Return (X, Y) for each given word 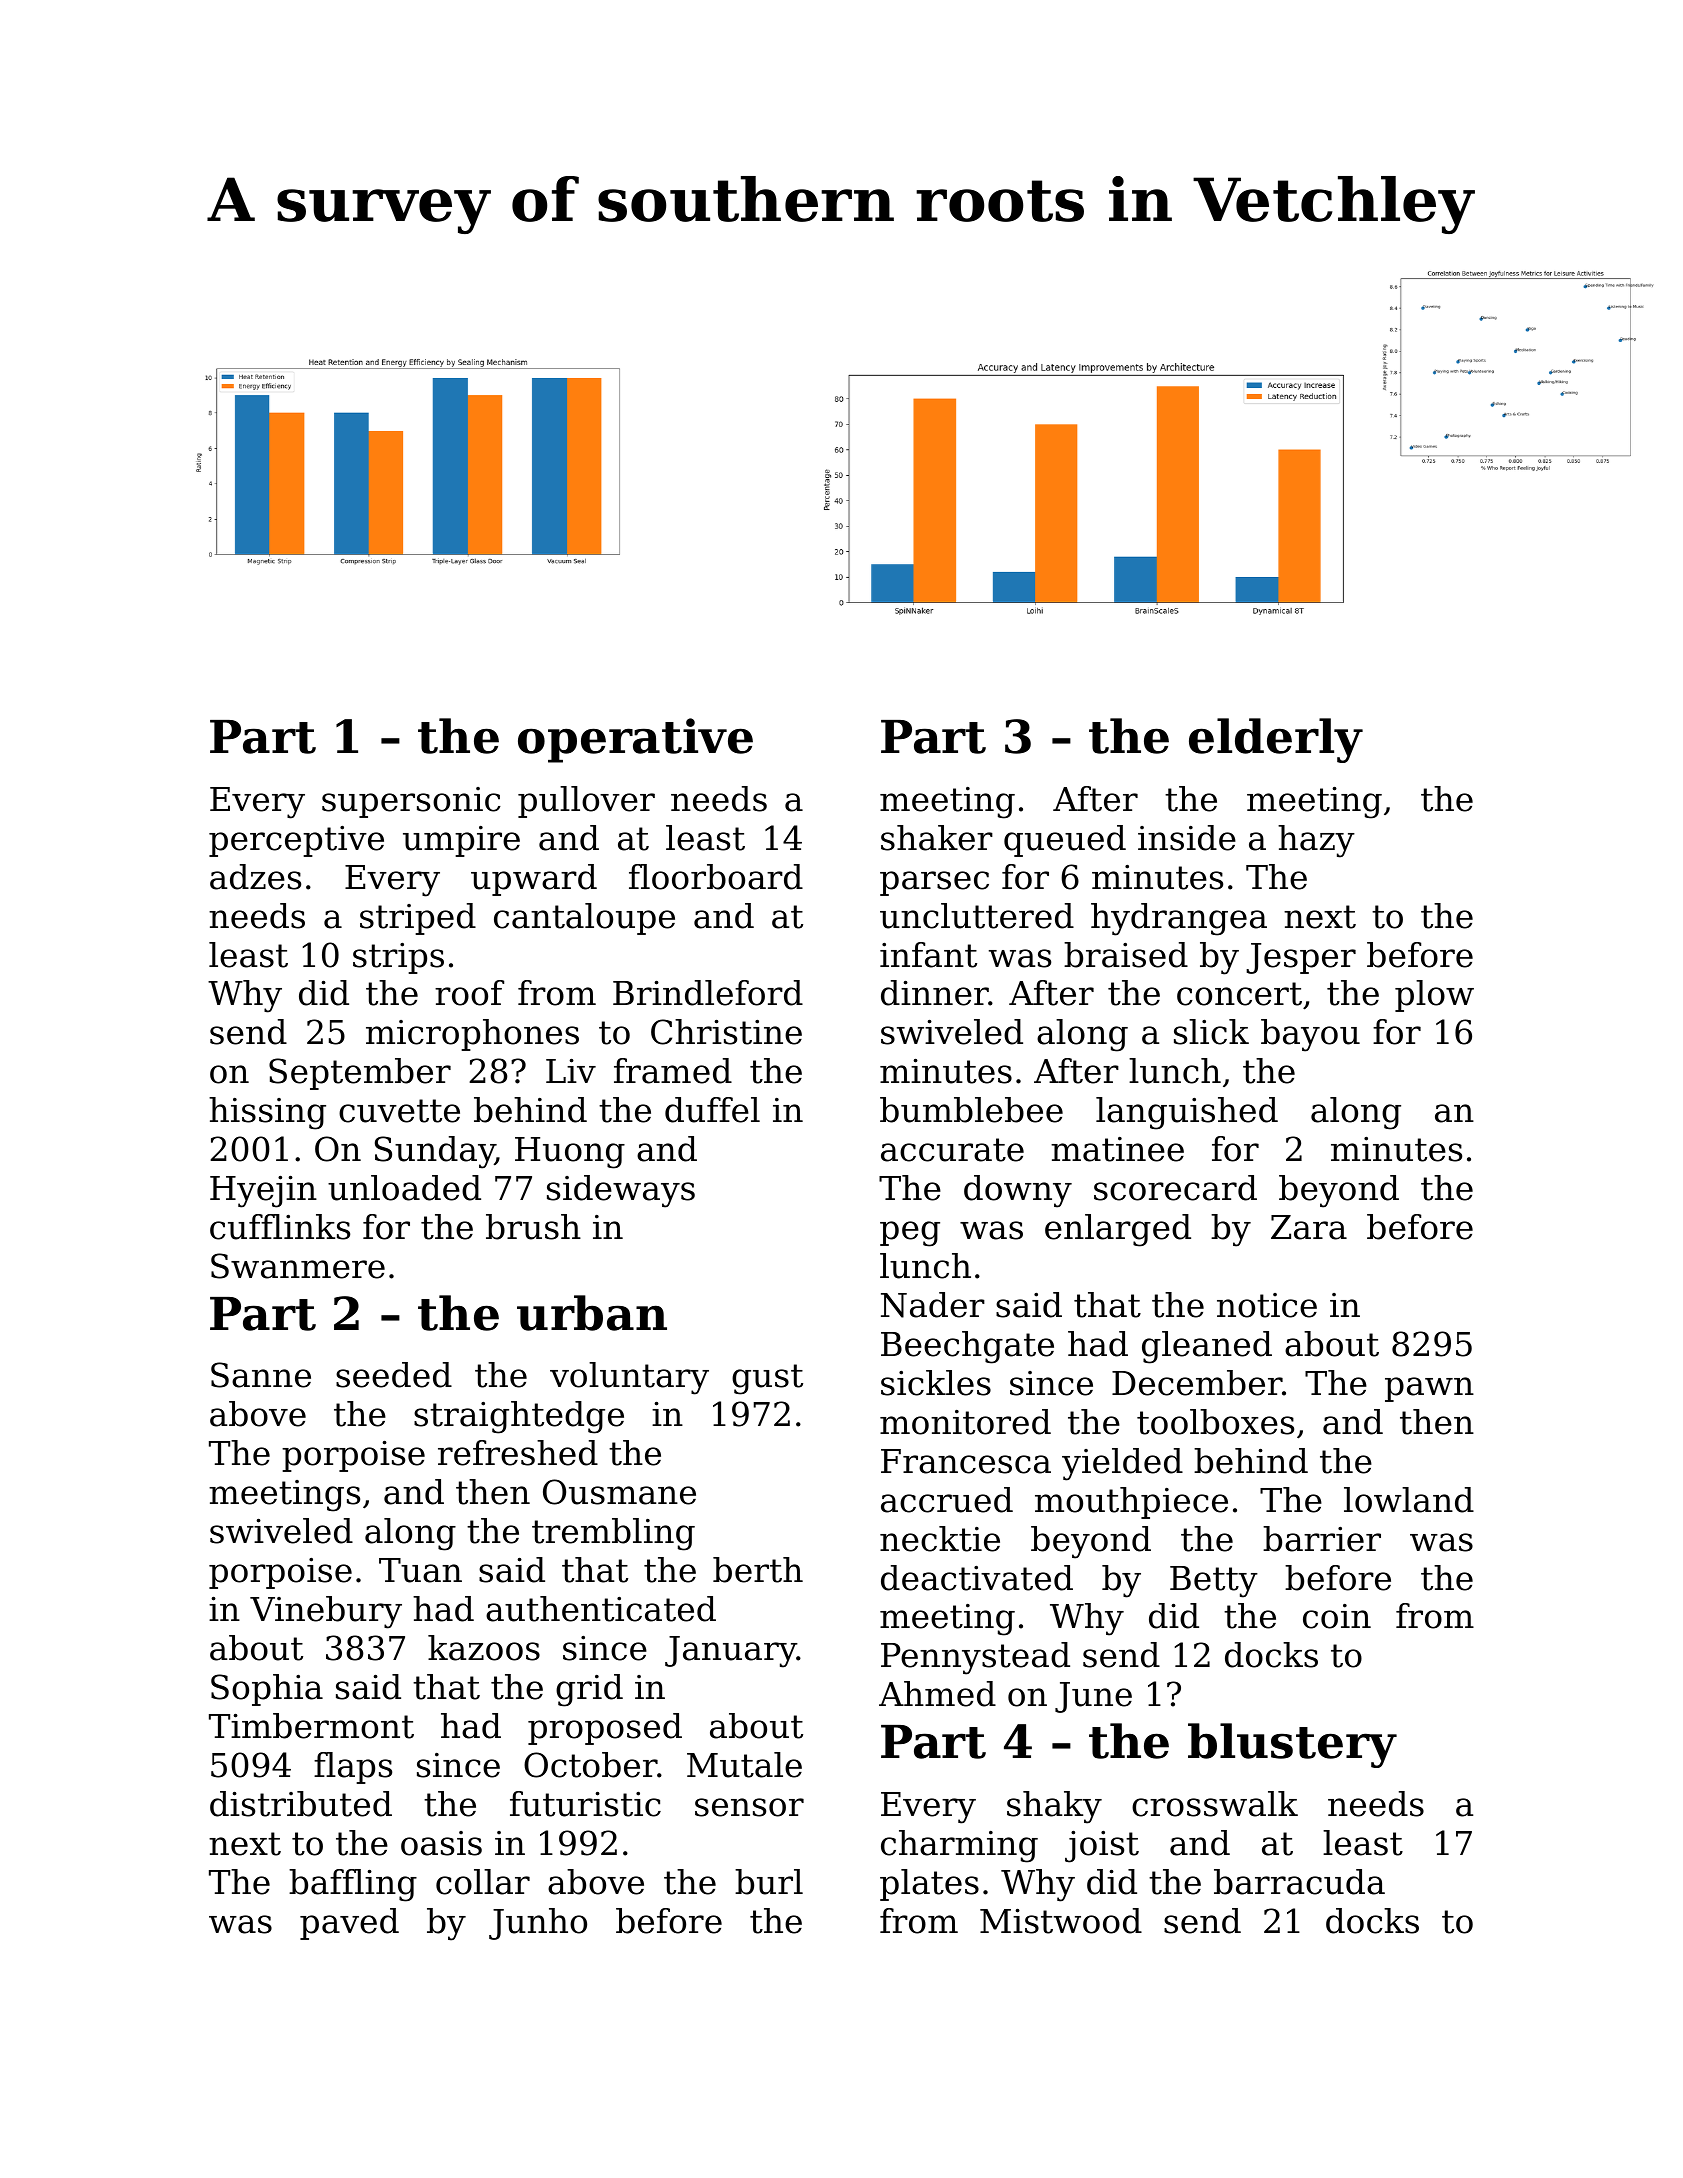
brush (533, 1227)
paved (349, 1924)
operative (635, 740)
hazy (1316, 841)
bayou (1310, 1035)
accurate (952, 1150)
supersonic (411, 802)
